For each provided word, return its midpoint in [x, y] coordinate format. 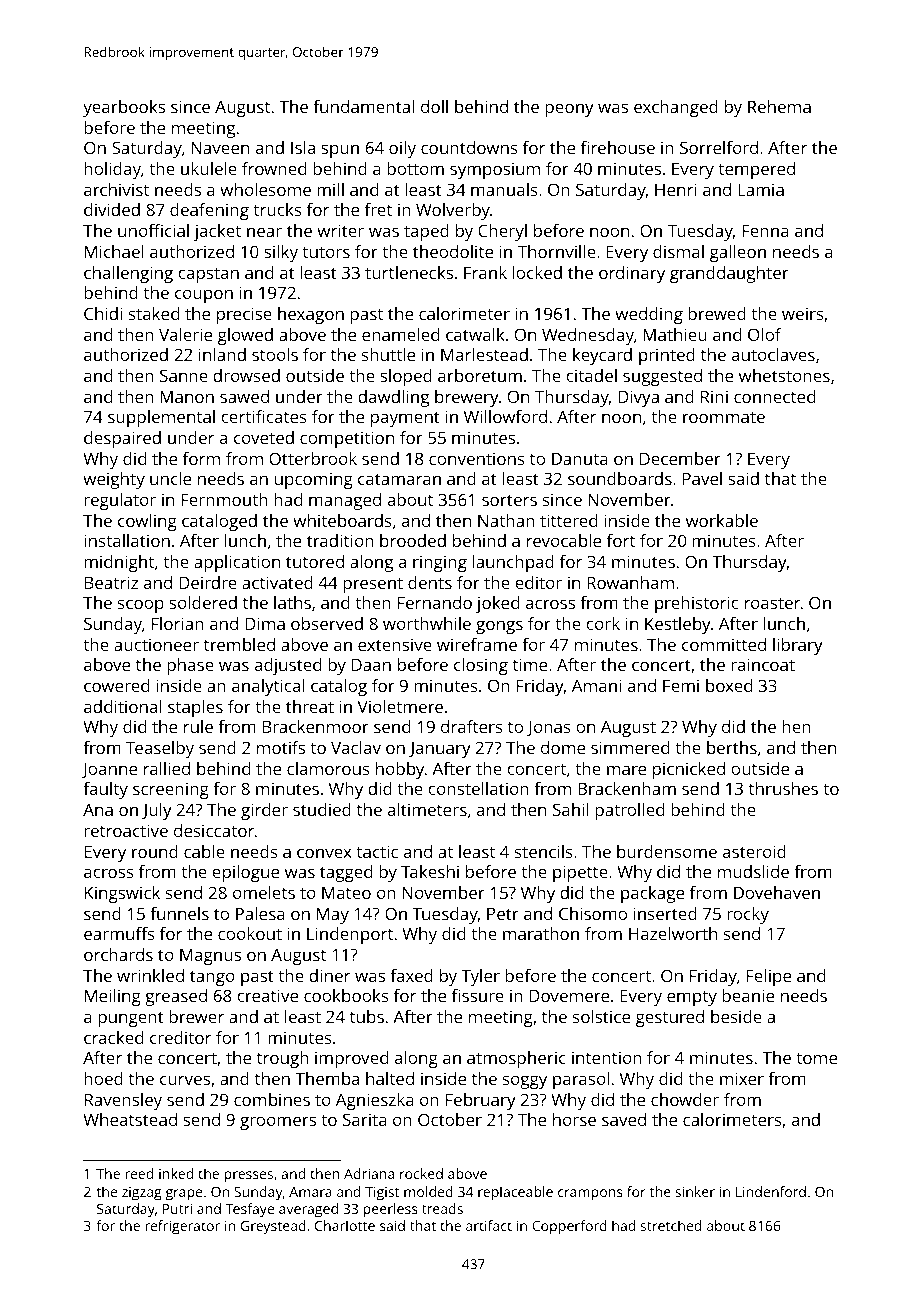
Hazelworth [673, 933]
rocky [748, 915]
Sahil [571, 809]
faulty [105, 790]
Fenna [765, 231]
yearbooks [124, 108]
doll [434, 106]
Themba [327, 1078]
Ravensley [123, 1101]
